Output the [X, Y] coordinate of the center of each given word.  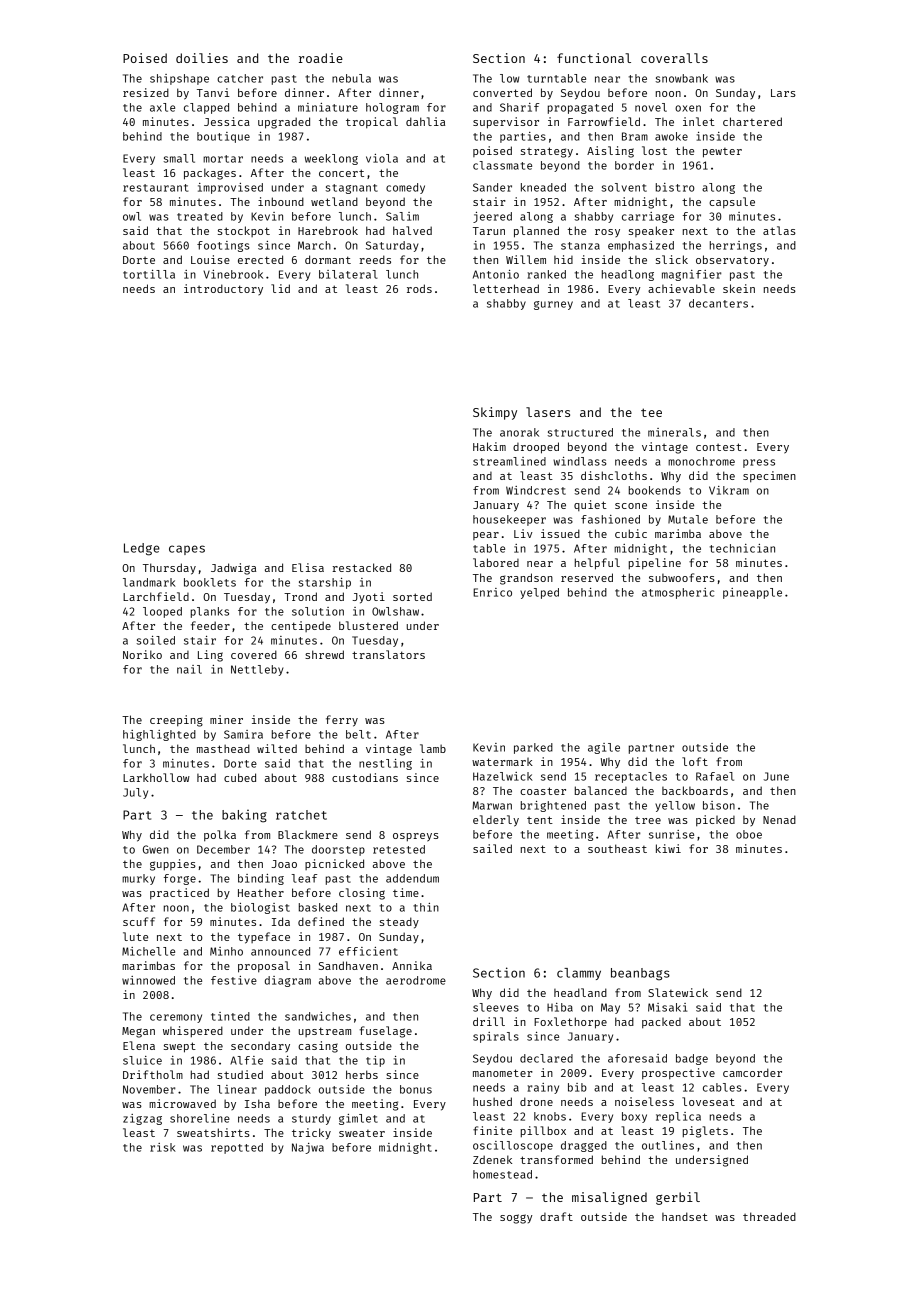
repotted [237, 1148]
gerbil [678, 1198]
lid [280, 288]
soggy [516, 1219]
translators [388, 654]
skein [739, 288]
